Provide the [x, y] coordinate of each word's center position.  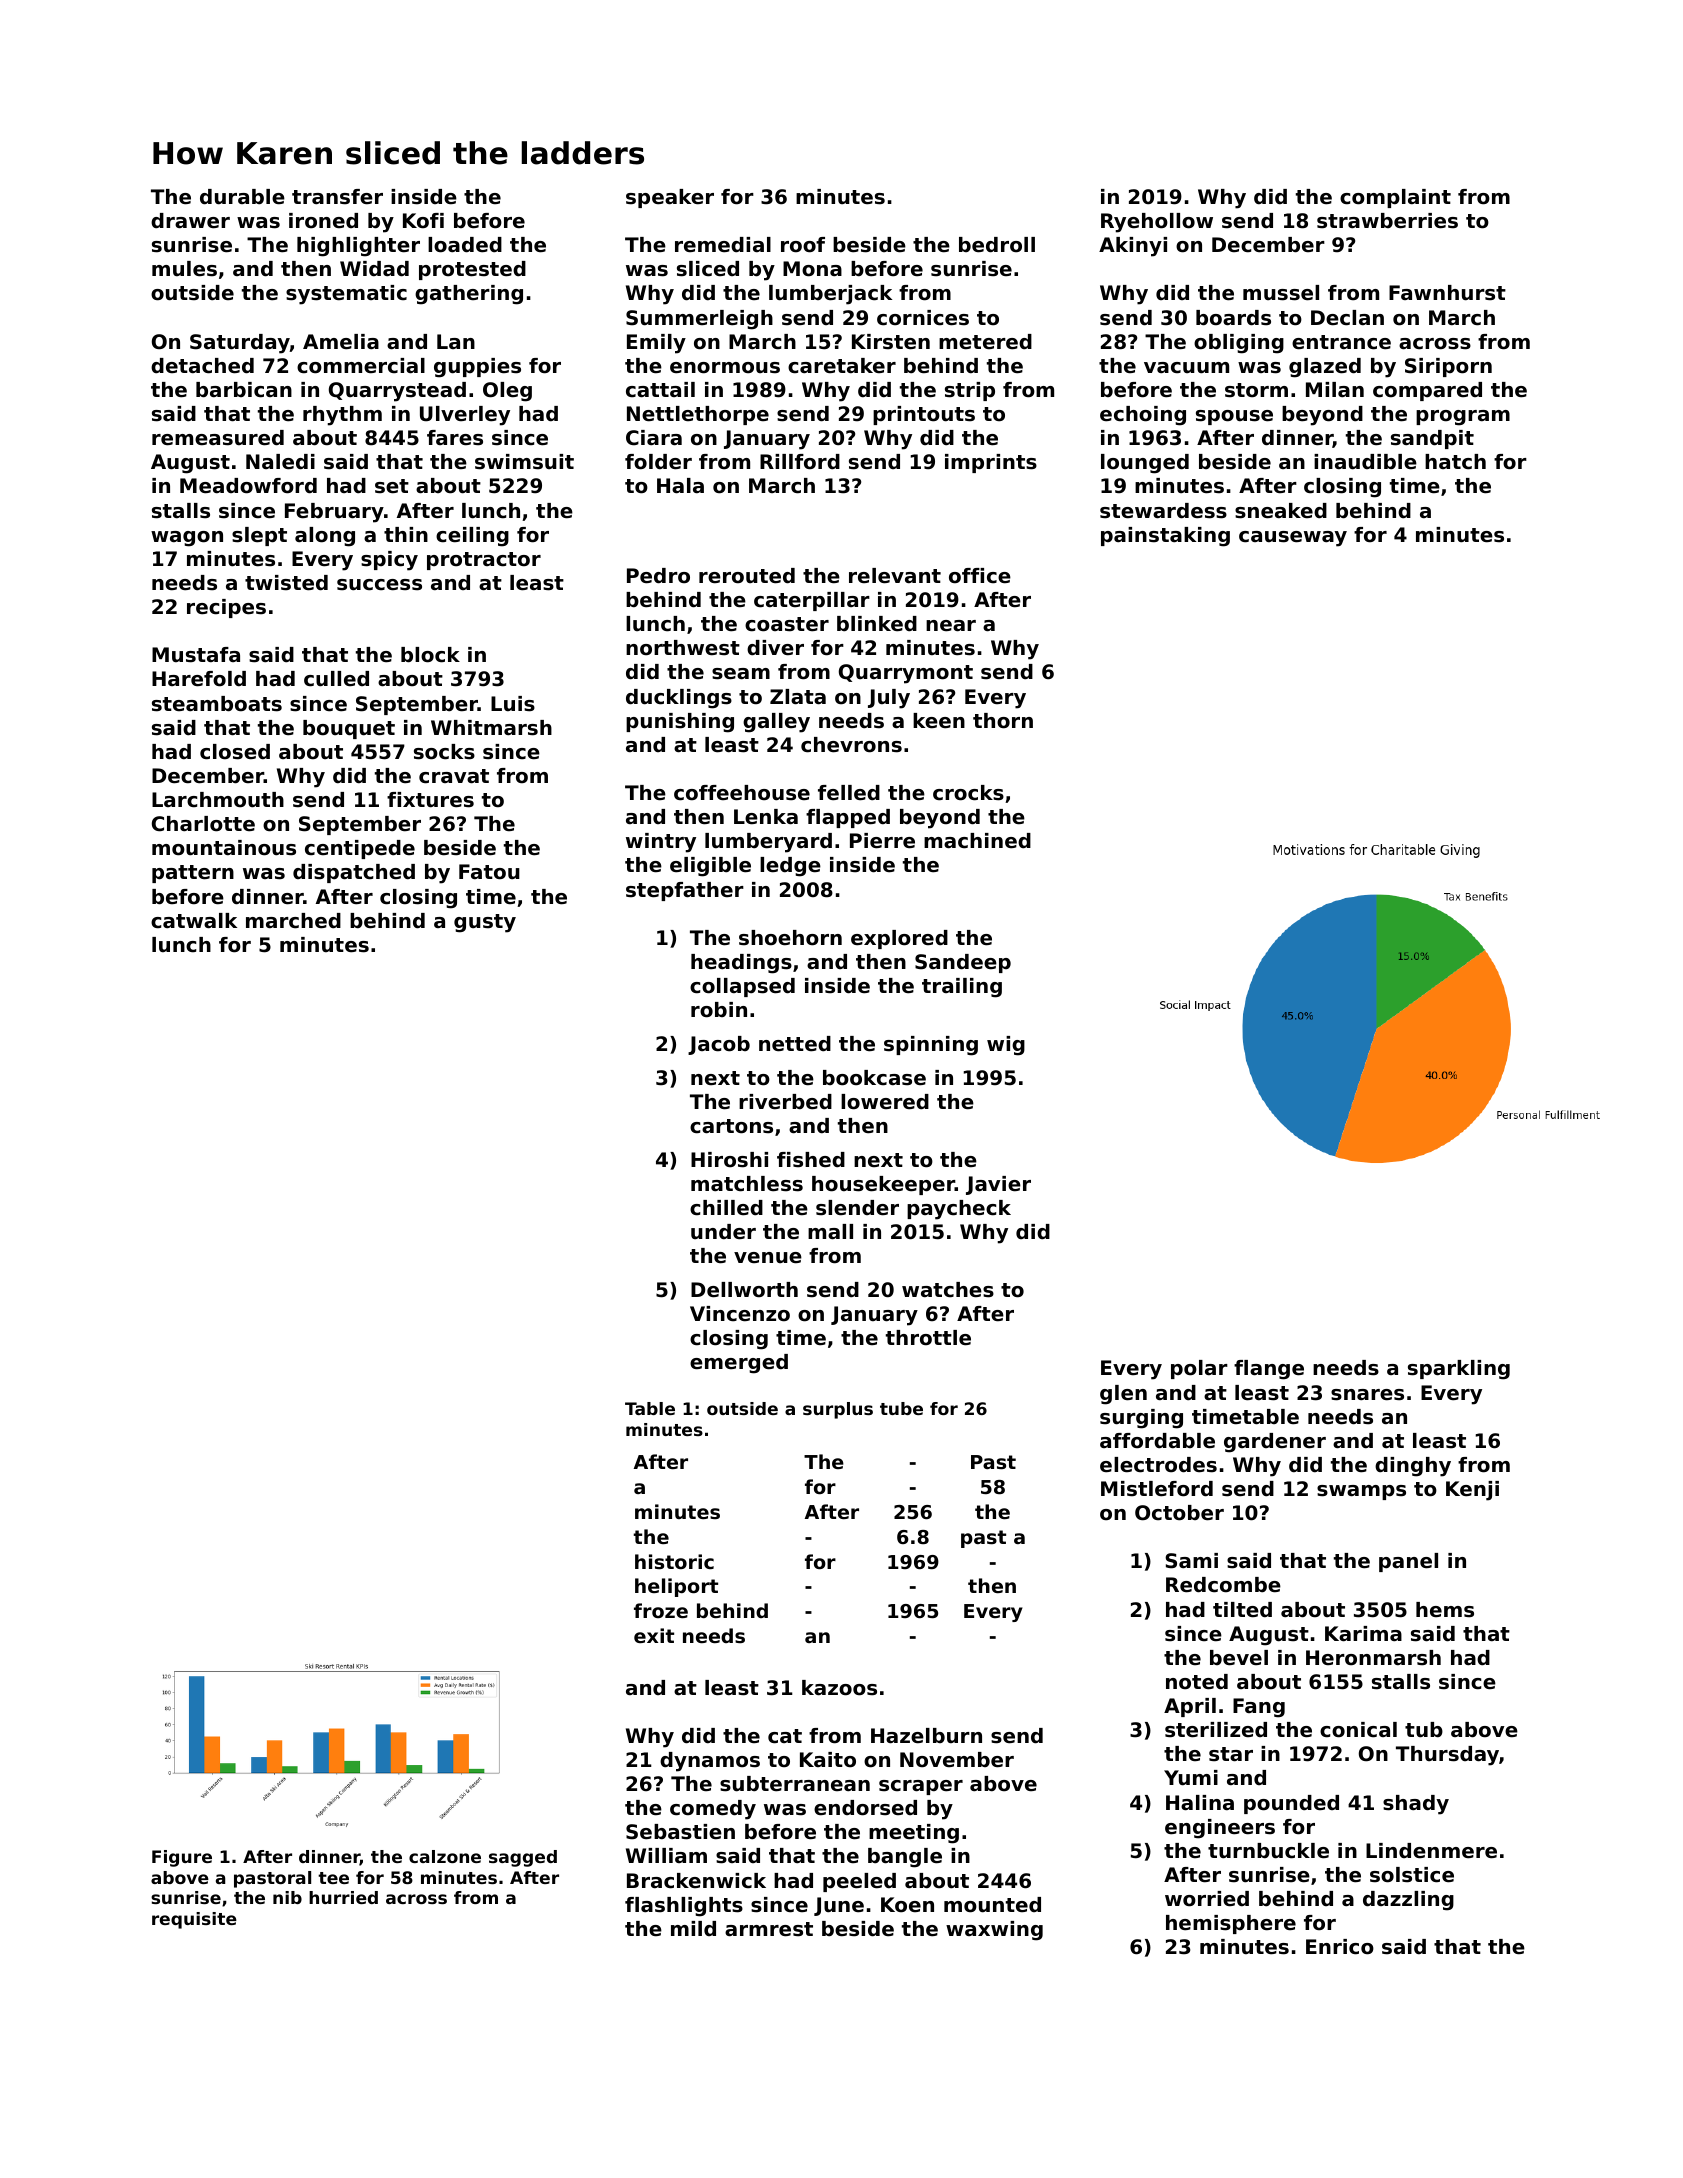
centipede [360, 849]
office [980, 576]
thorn [1003, 721]
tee [333, 1878]
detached [202, 366]
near [951, 626]
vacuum [1186, 368]
